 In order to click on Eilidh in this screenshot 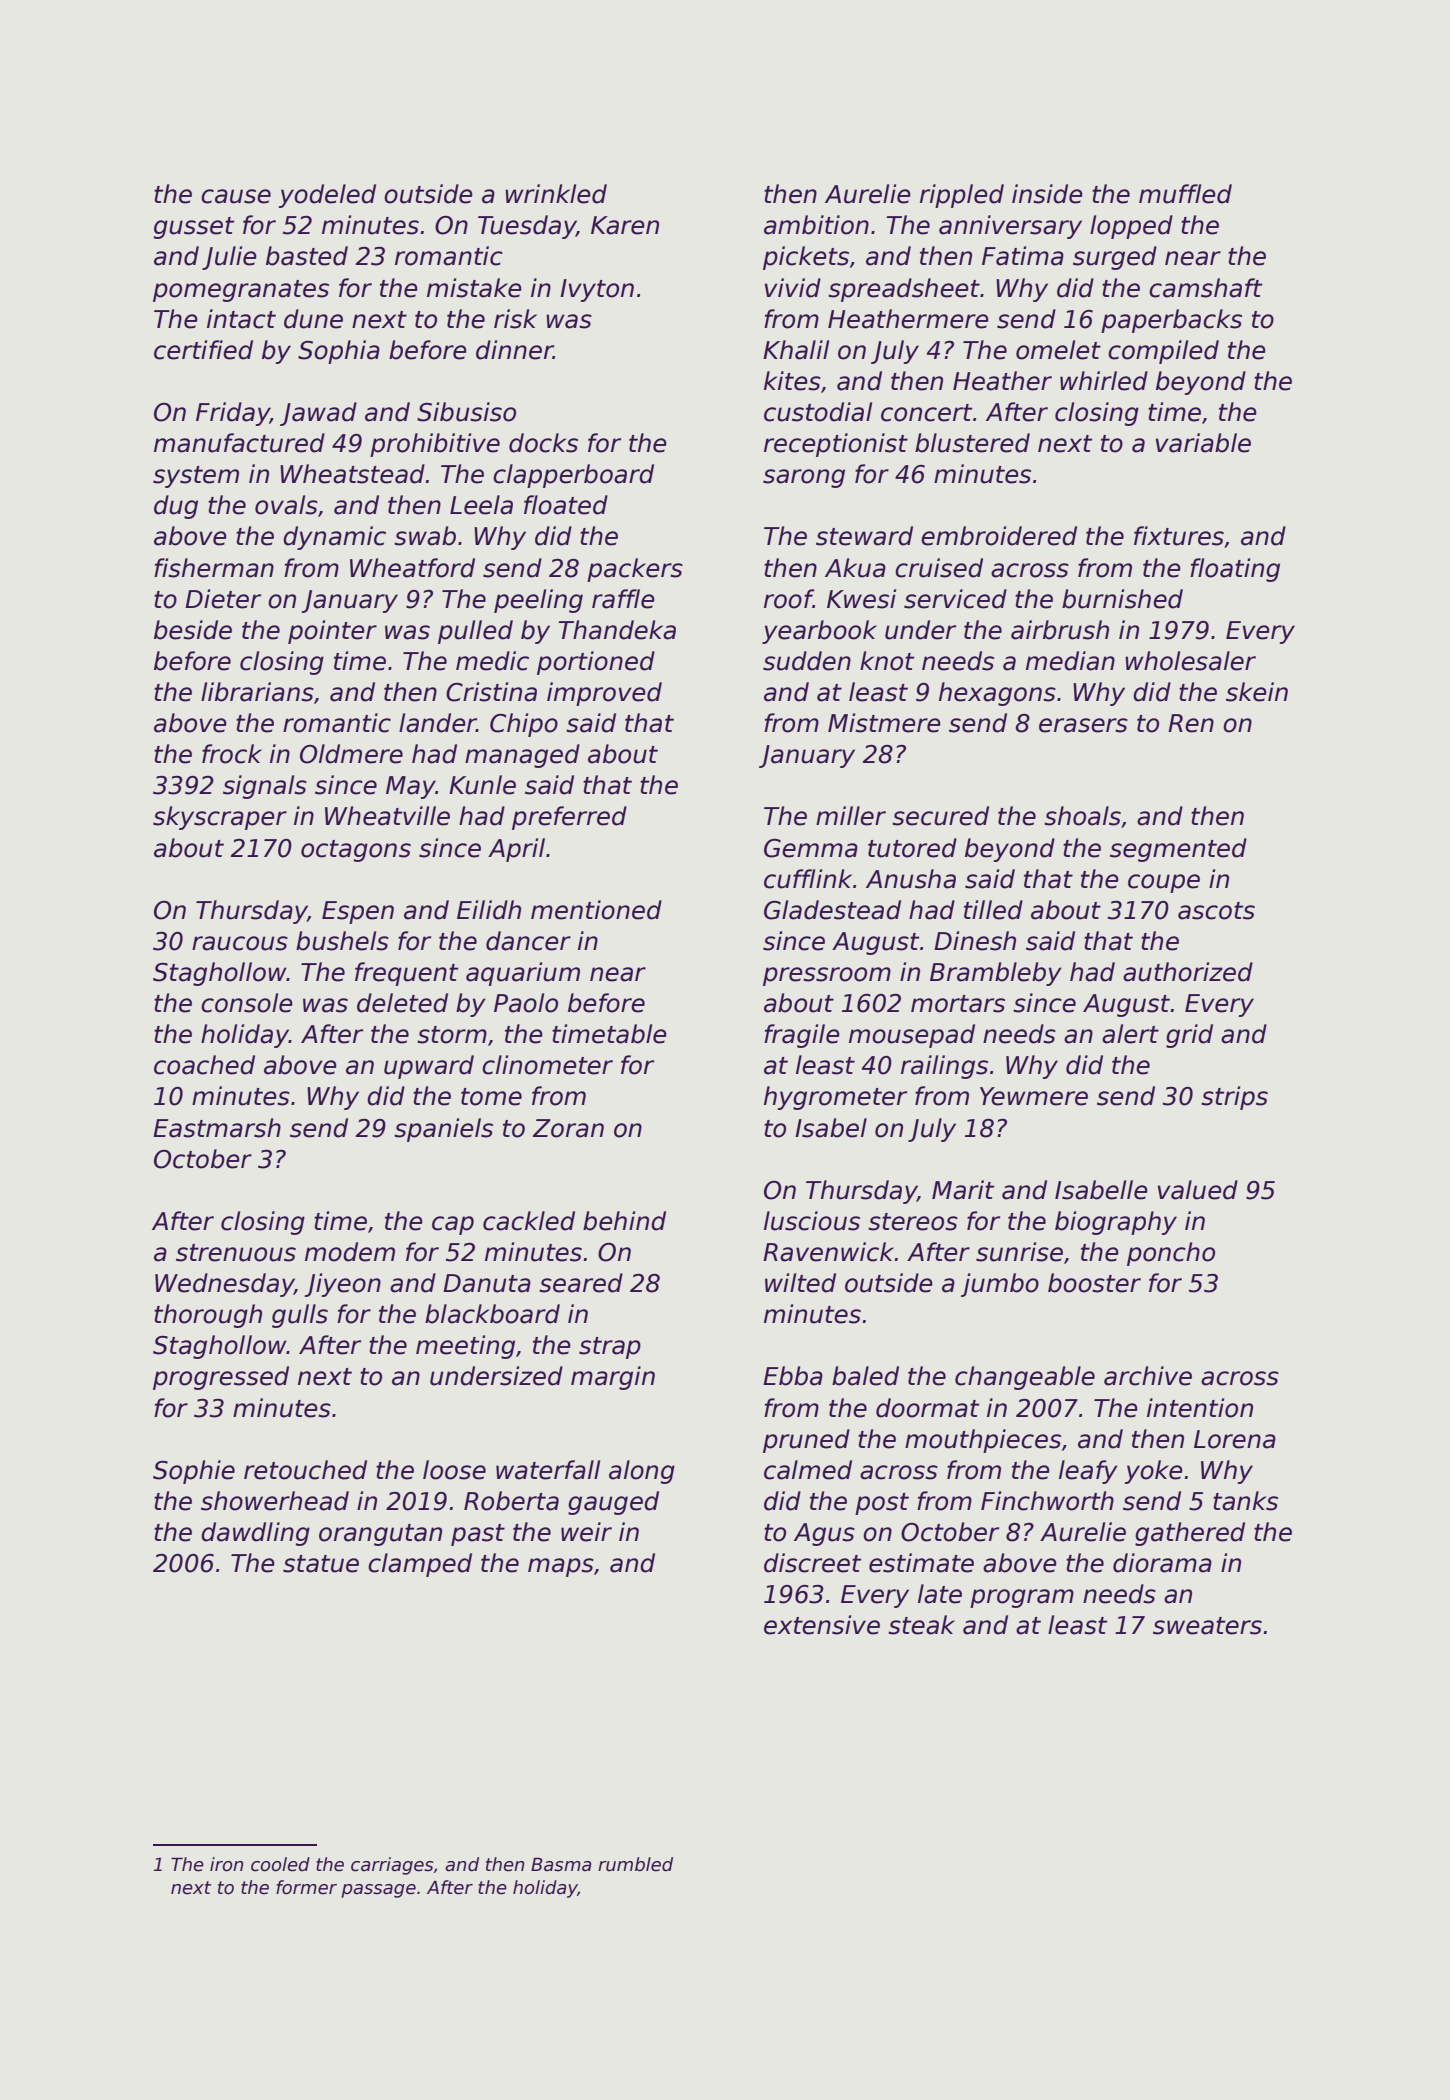, I will do `click(489, 910)`.
